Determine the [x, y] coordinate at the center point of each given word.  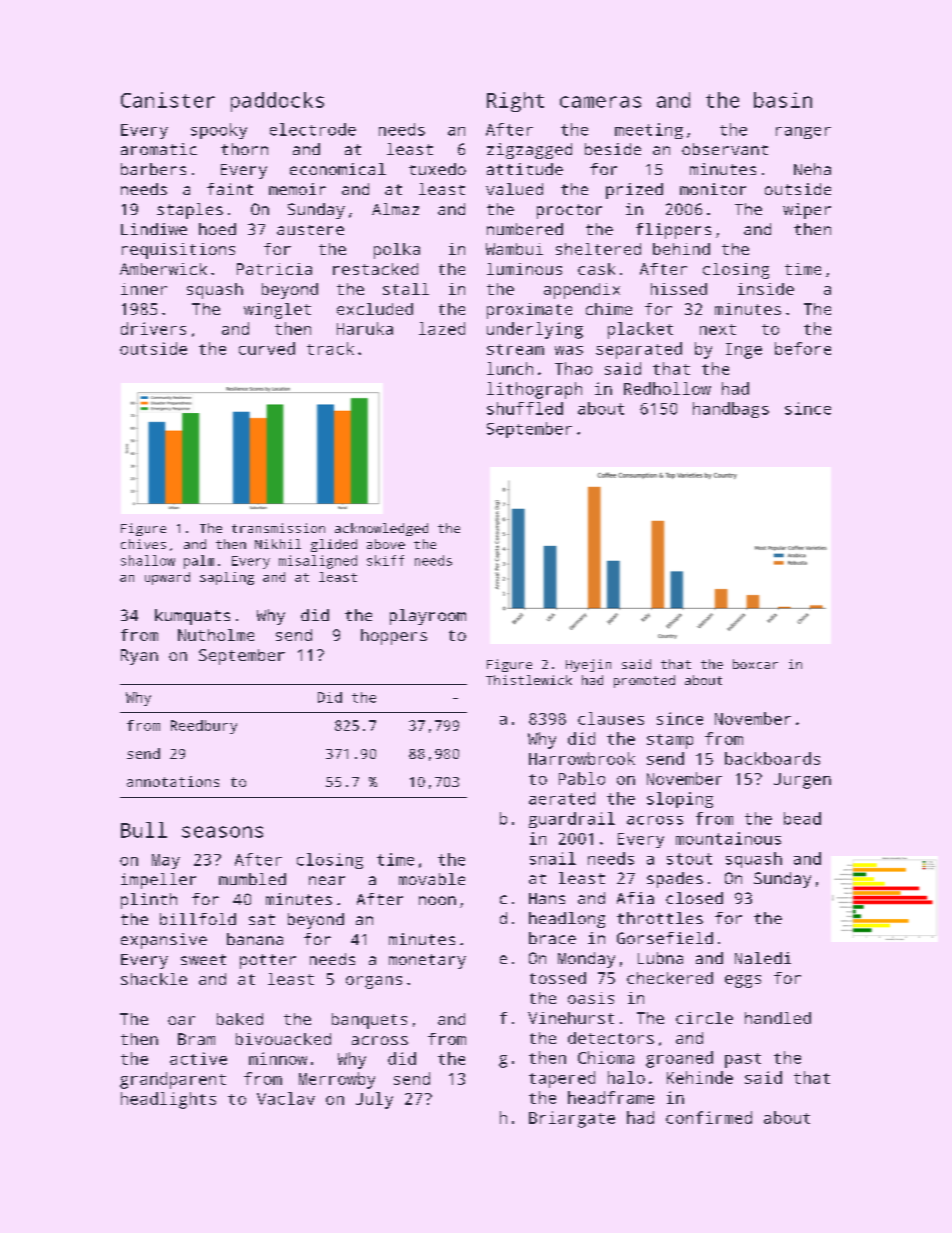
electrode [313, 129]
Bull [144, 830]
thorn [244, 149]
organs [374, 982]
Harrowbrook [582, 758]
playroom [428, 617]
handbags [731, 410]
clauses [611, 718]
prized [634, 191]
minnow [278, 1058]
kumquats [192, 617]
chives [143, 544]
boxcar [755, 664]
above [386, 544]
